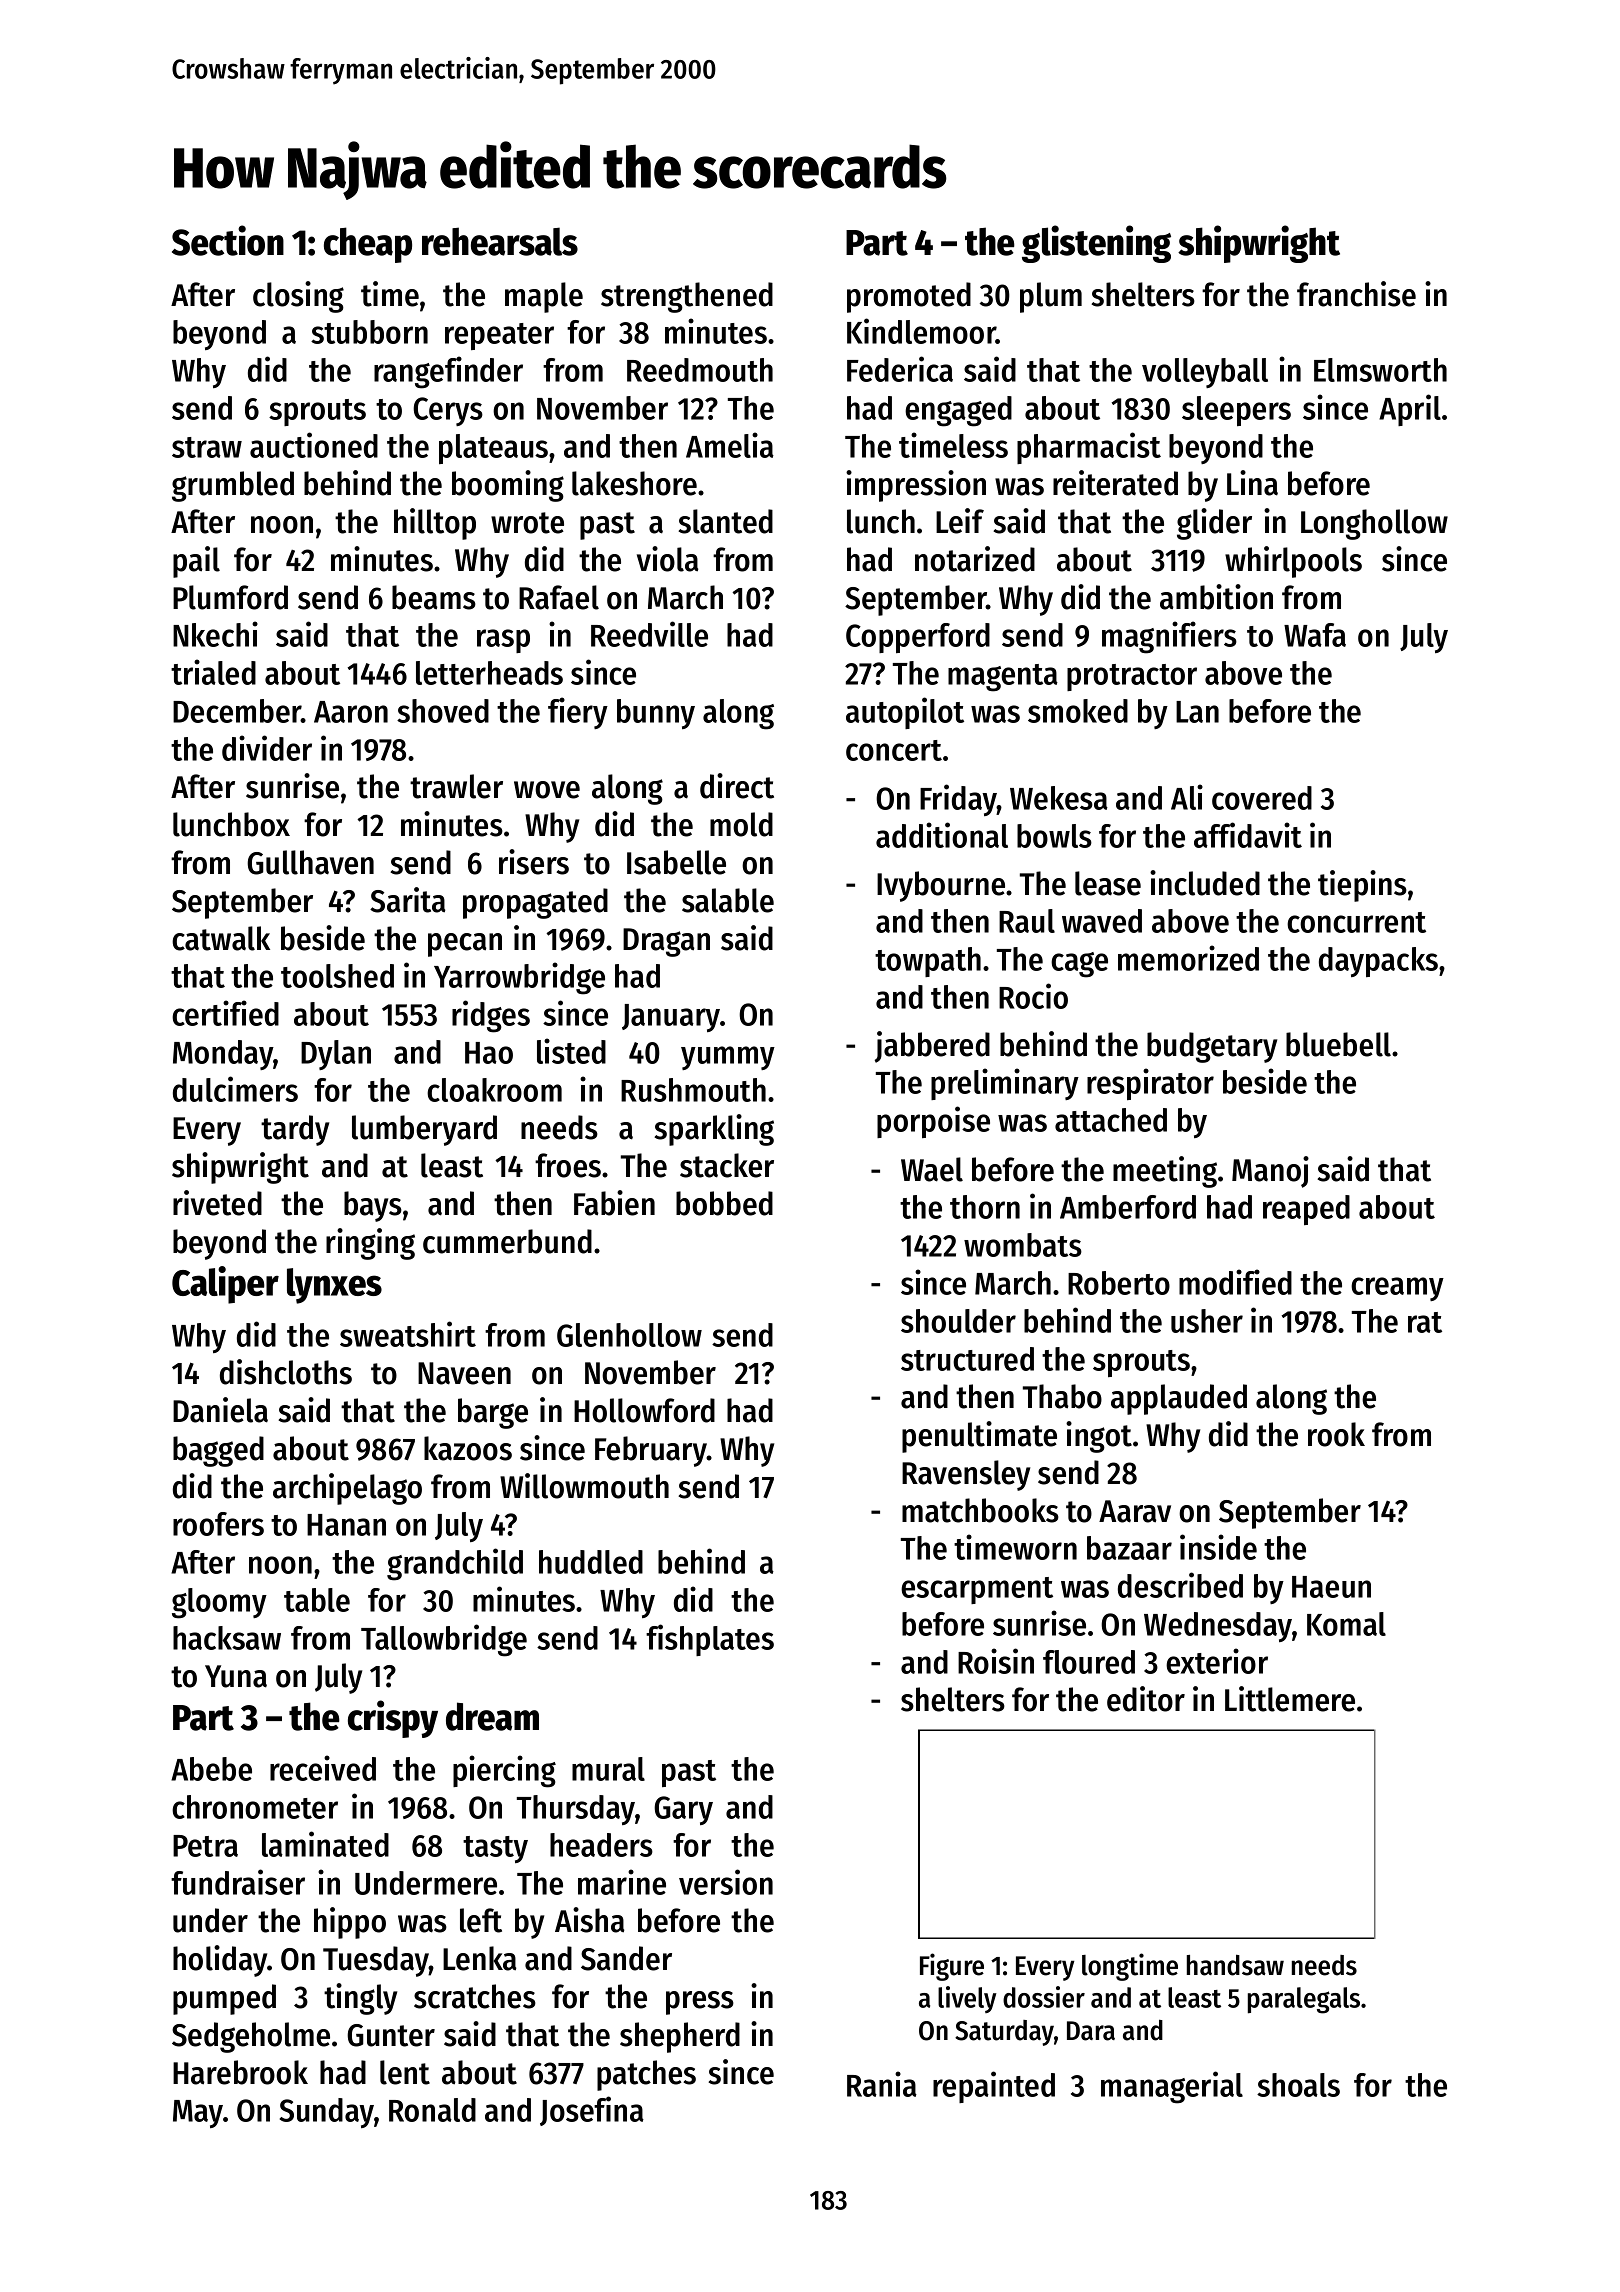  Describe the element at coordinates (1374, 524) in the screenshot. I see `Longhollow` at that location.
